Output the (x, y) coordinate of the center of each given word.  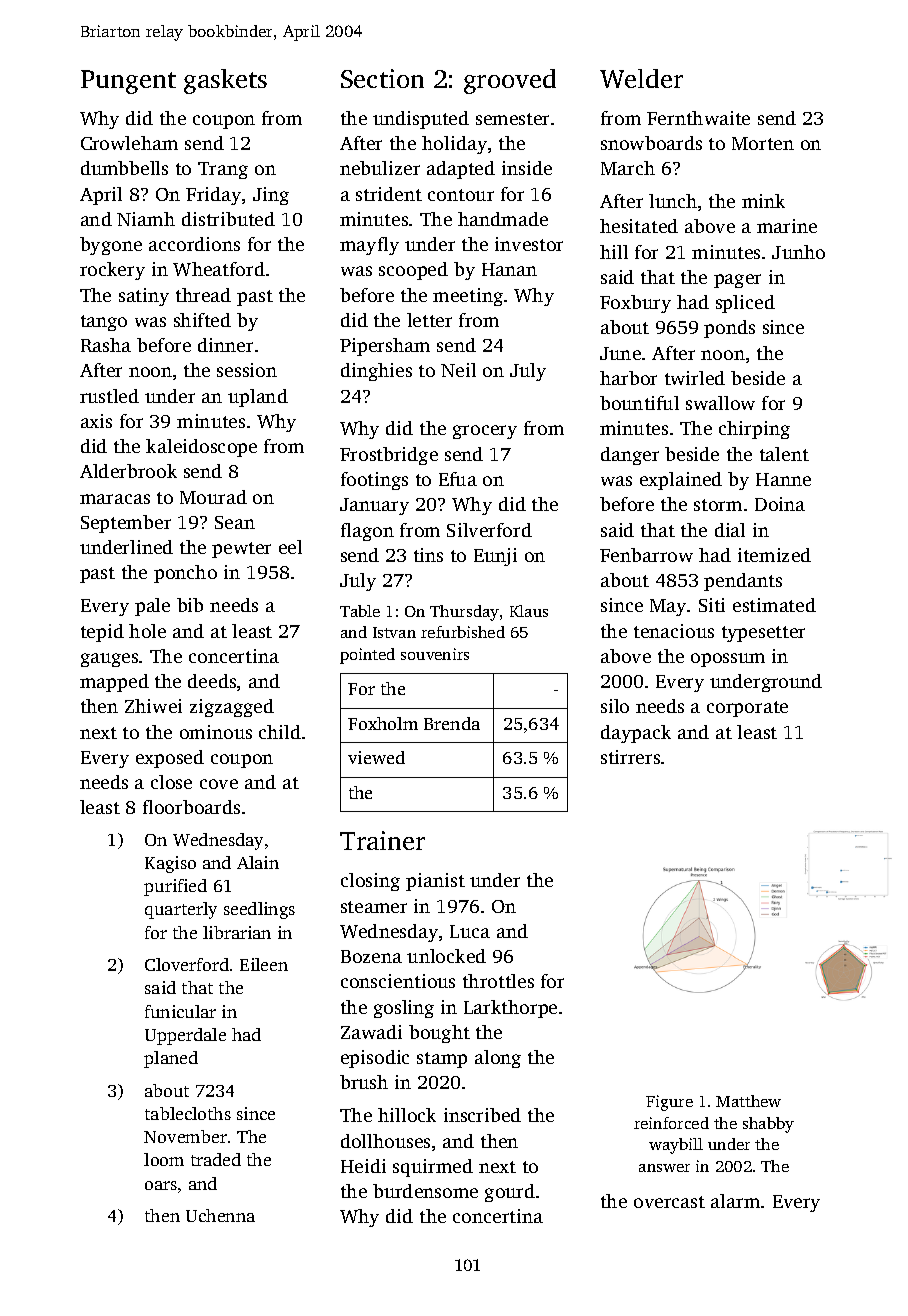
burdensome (425, 1191)
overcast (669, 1202)
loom (164, 1159)
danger (630, 456)
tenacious (674, 631)
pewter (241, 550)
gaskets (225, 81)
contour (461, 195)
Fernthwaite (698, 118)
